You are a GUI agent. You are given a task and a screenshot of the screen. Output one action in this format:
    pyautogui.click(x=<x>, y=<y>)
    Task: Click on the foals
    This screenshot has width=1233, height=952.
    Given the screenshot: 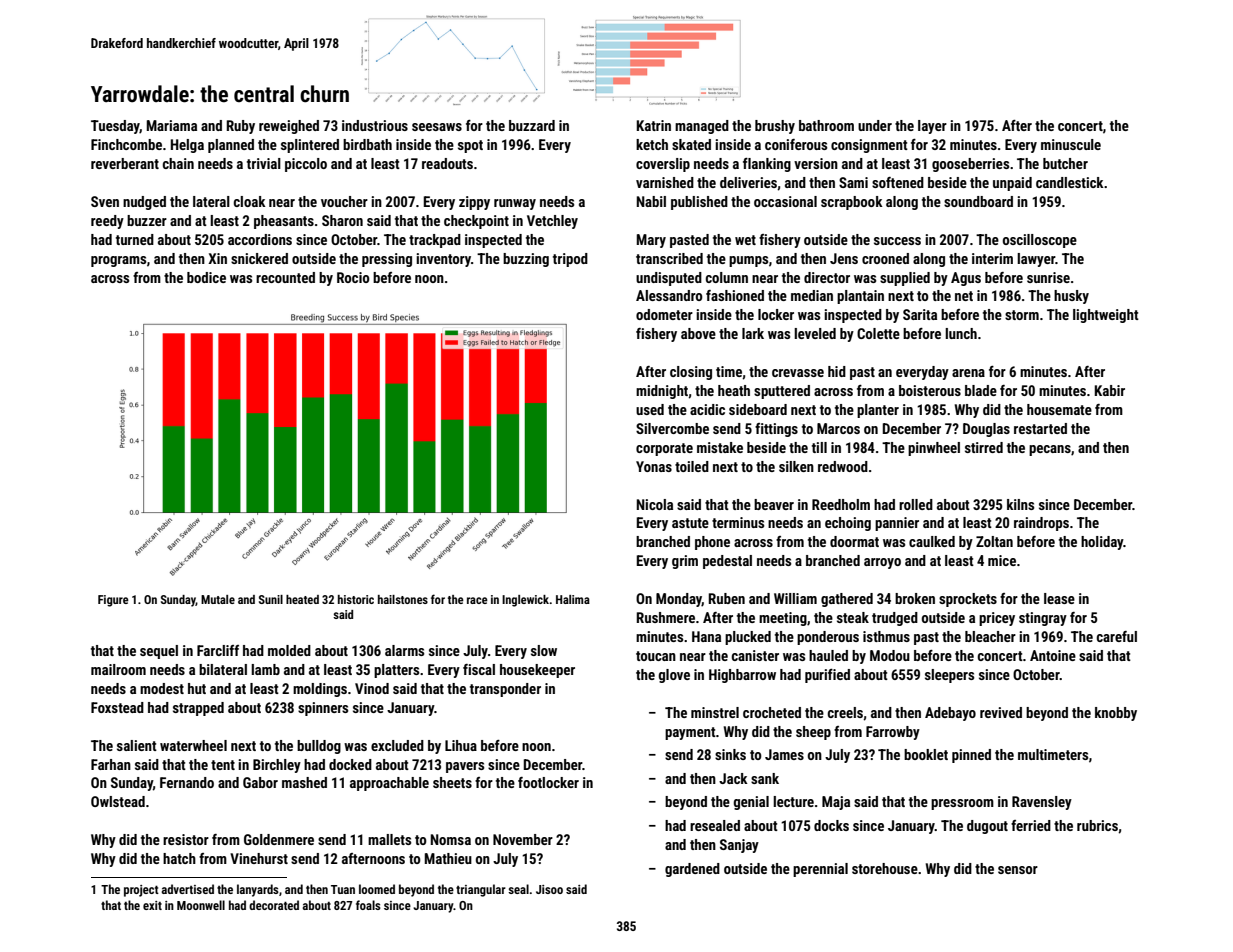 What is the action you would take?
    pyautogui.click(x=368, y=905)
